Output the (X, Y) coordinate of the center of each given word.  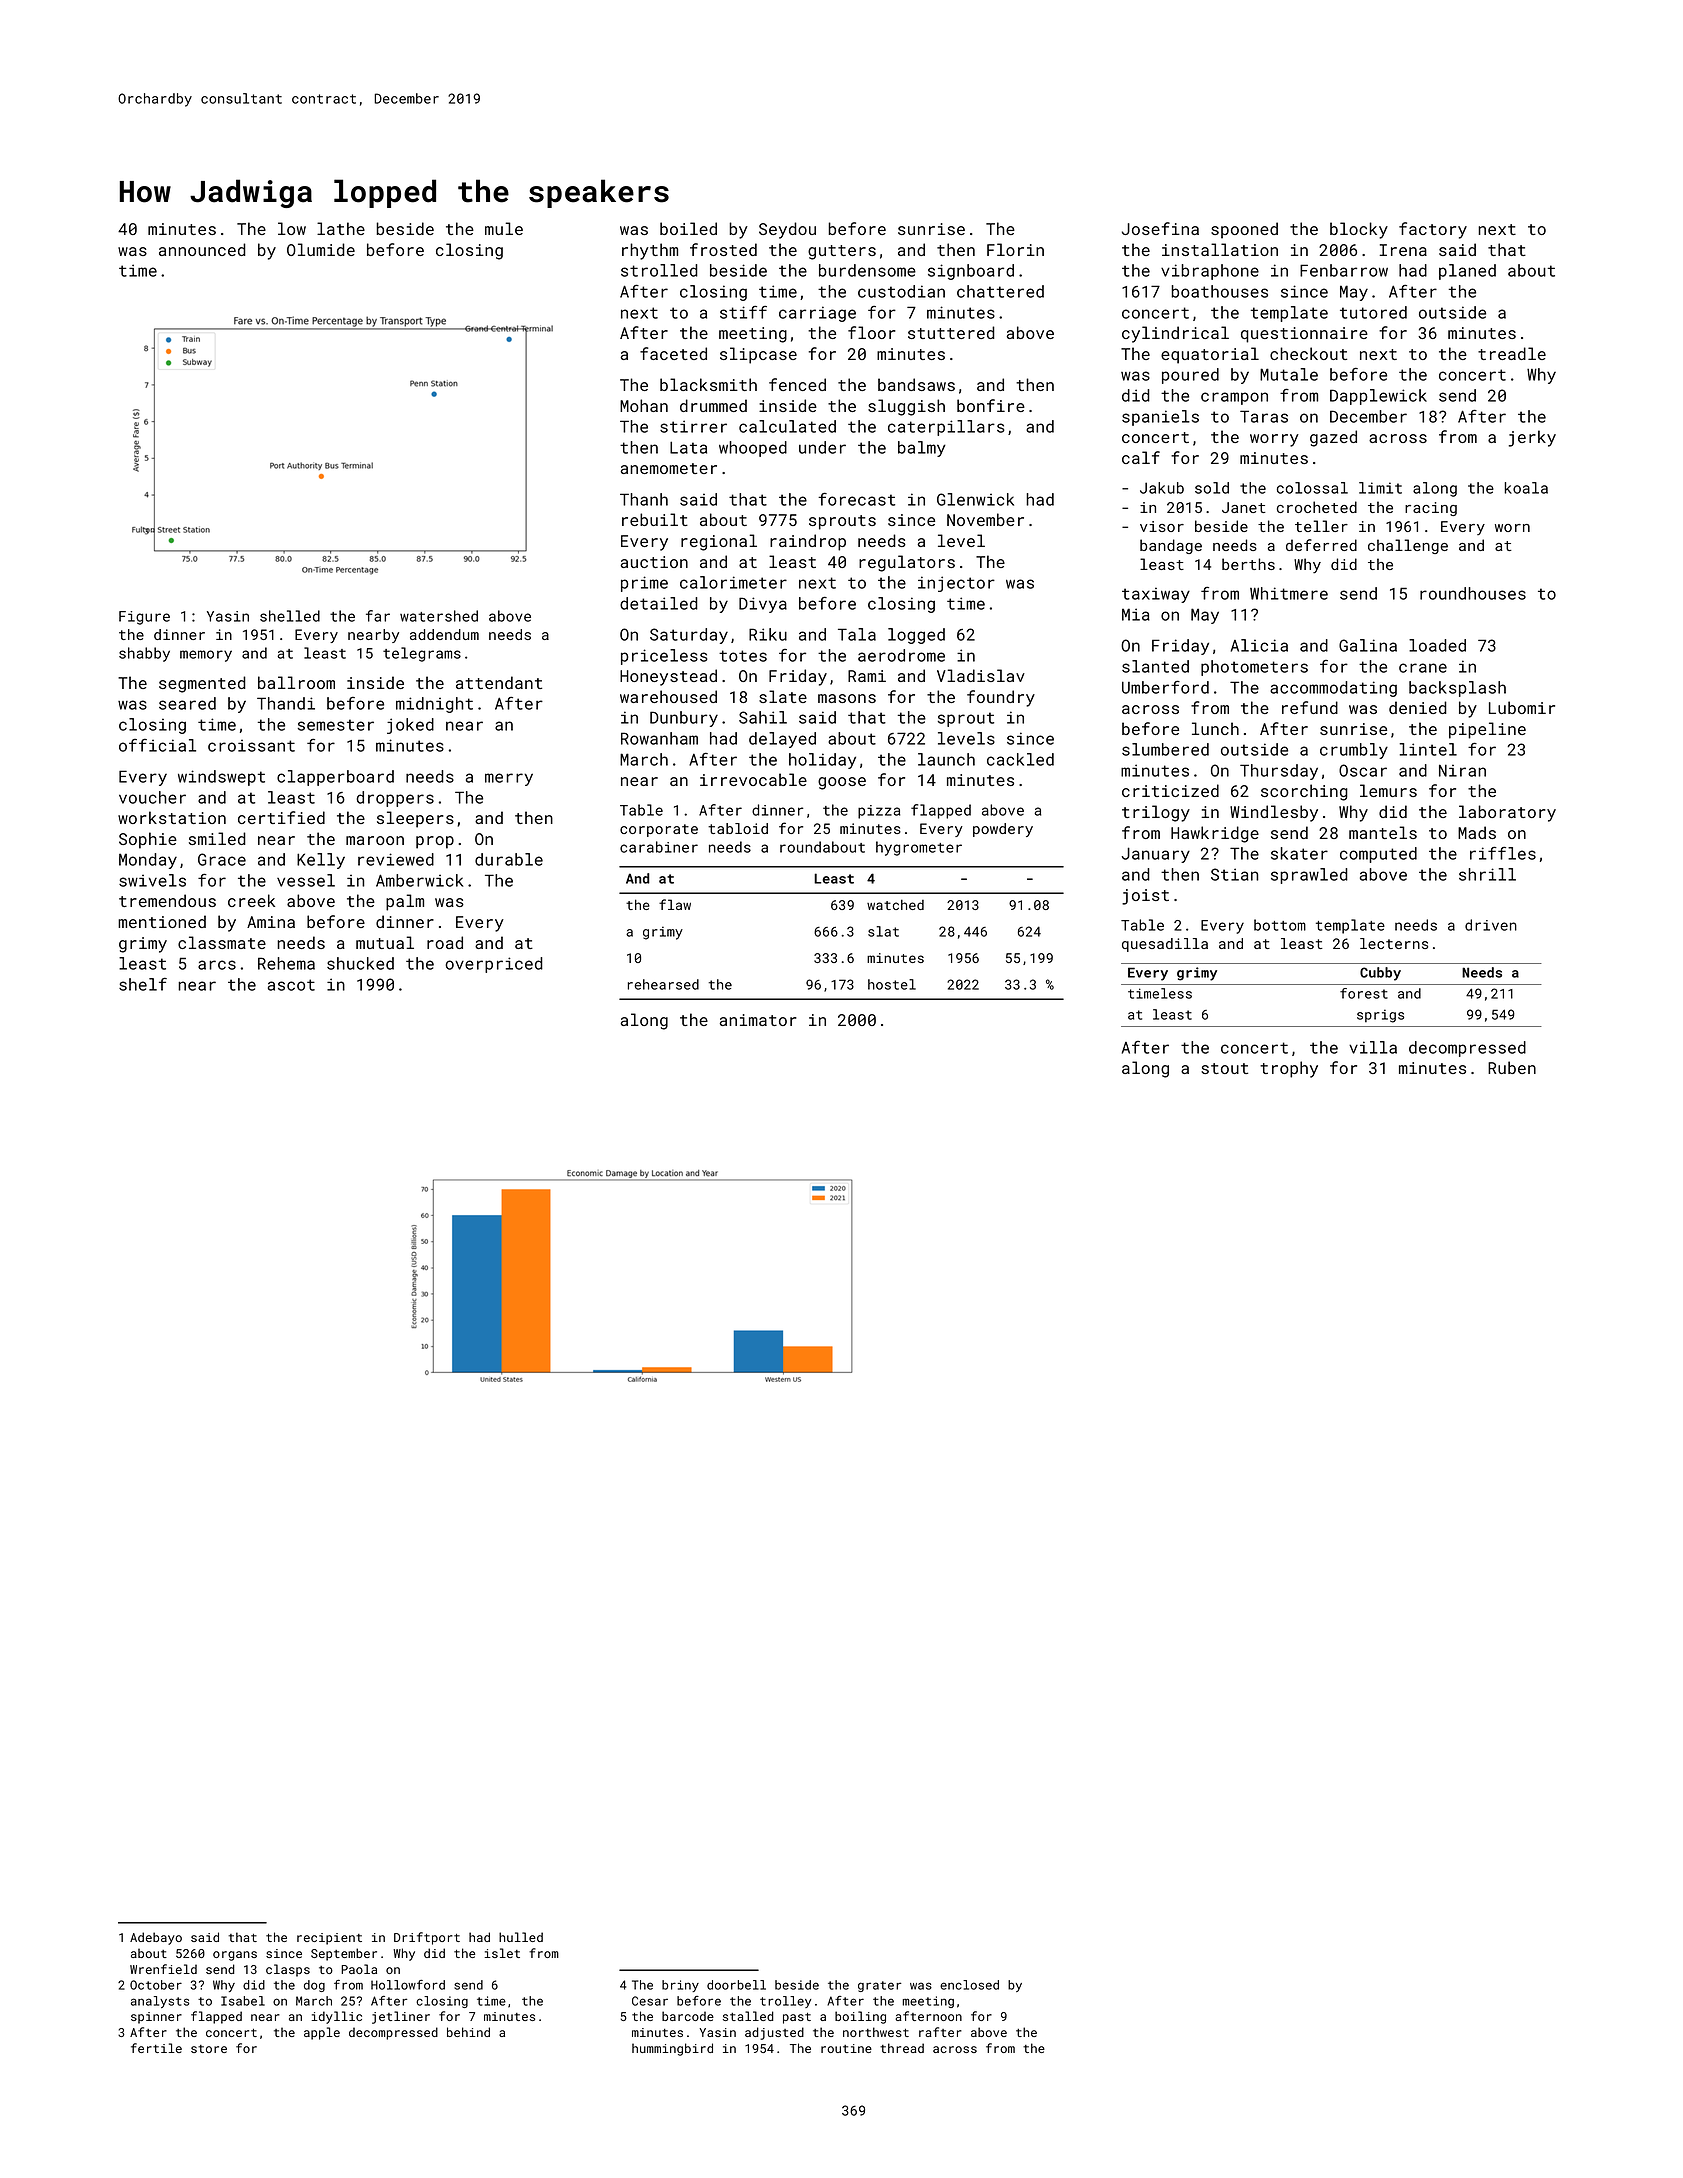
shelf (143, 984)
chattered (1000, 291)
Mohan (644, 405)
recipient (329, 1939)
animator (758, 1020)
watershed (439, 616)
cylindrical (1175, 334)
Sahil (763, 717)
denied (1418, 707)
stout (1224, 1068)
